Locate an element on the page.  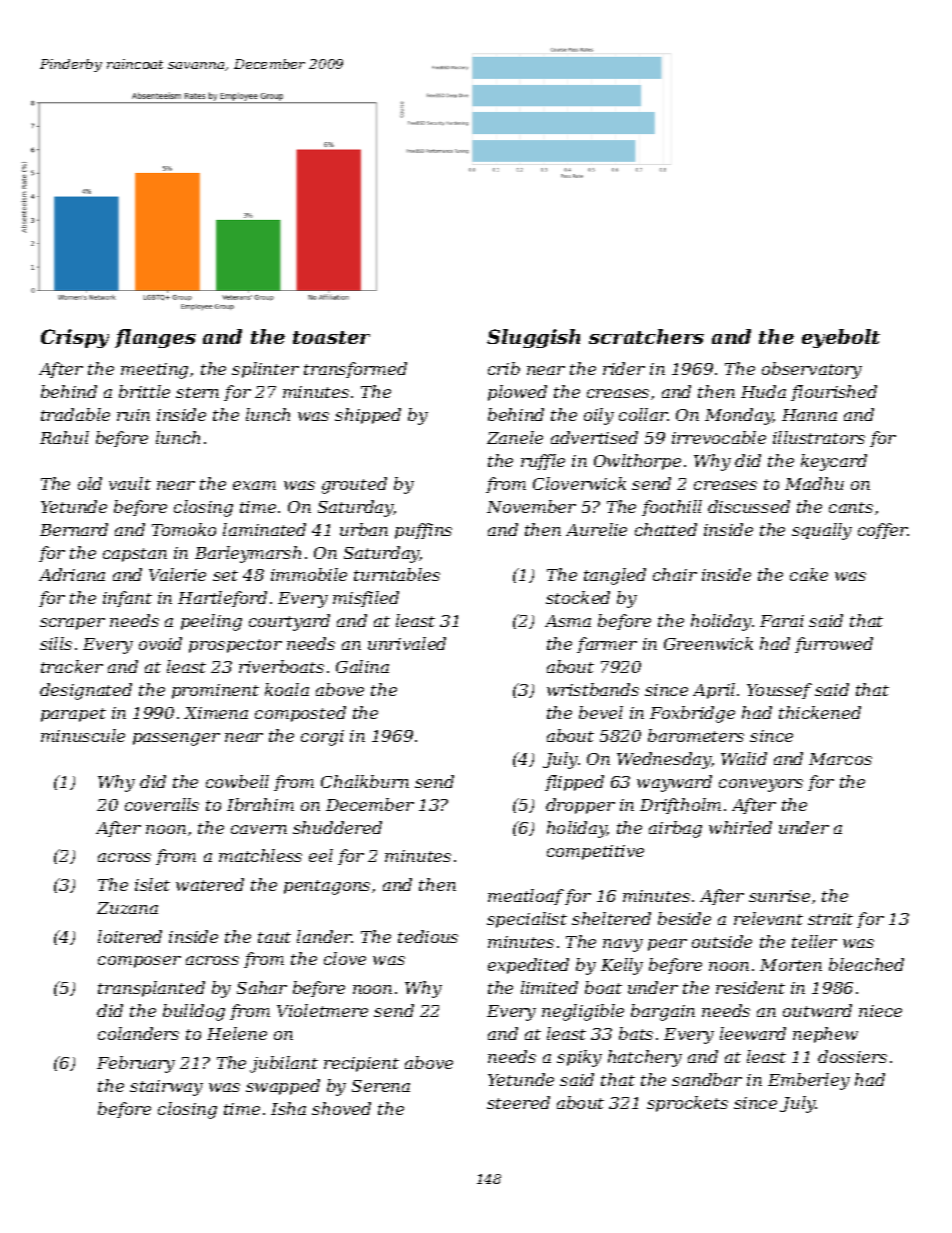
Emberley is located at coordinates (809, 1081).
